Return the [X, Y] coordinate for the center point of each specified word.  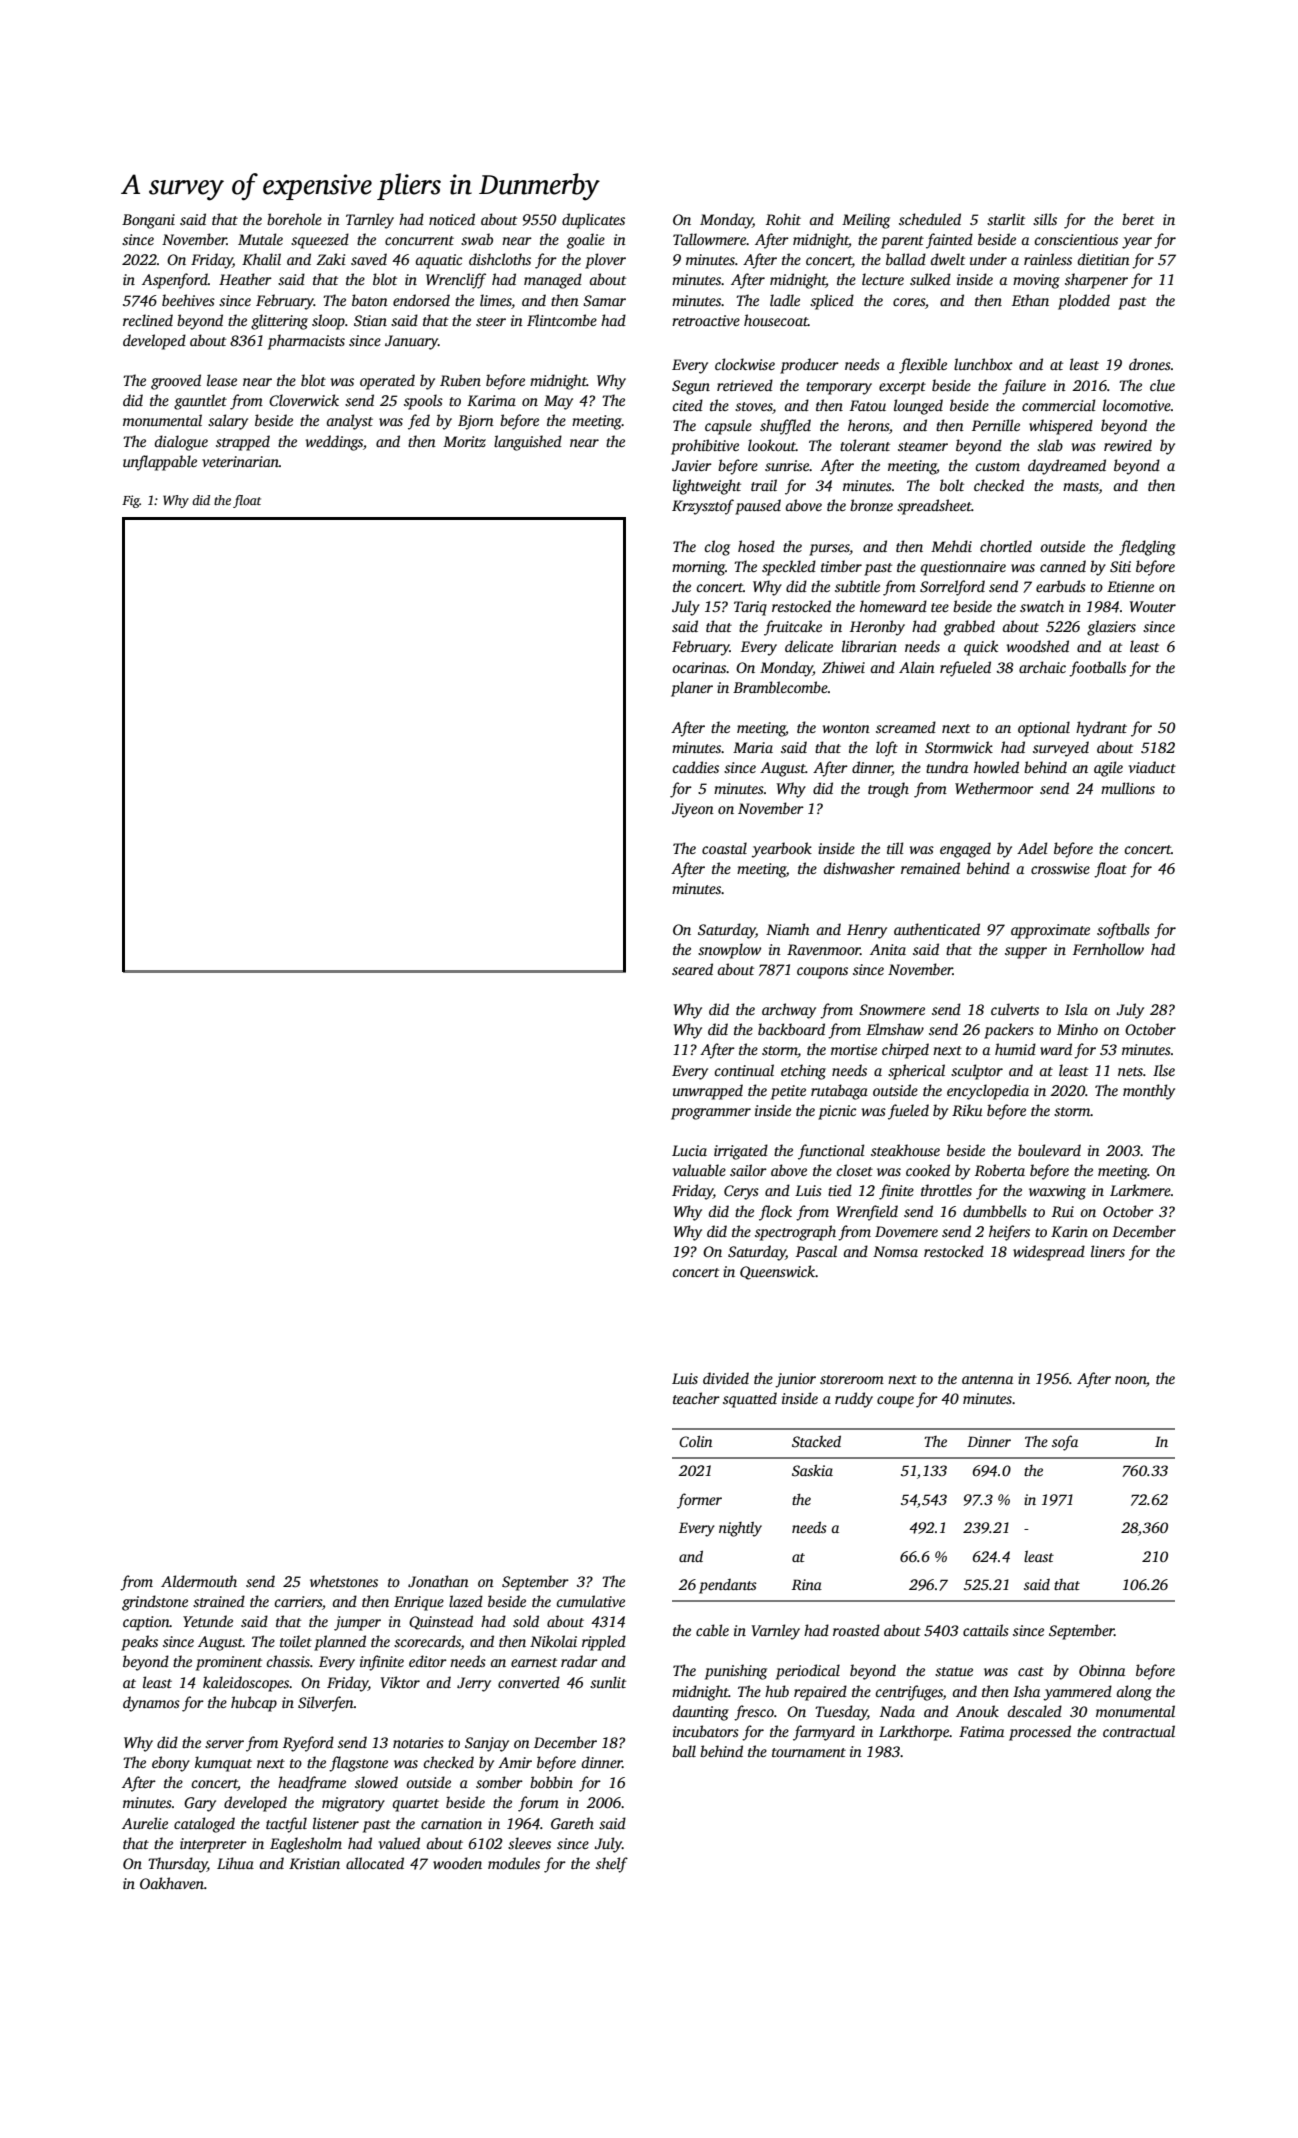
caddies [695, 767]
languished [528, 443]
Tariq [750, 608]
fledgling [1147, 548]
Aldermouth [199, 1581]
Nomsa [895, 1251]
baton [370, 300]
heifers [1009, 1233]
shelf [612, 1865]
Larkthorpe [914, 1733]
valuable [699, 1170]
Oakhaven [172, 1883]
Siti [1120, 566]
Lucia [689, 1150]
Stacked [816, 1441]
